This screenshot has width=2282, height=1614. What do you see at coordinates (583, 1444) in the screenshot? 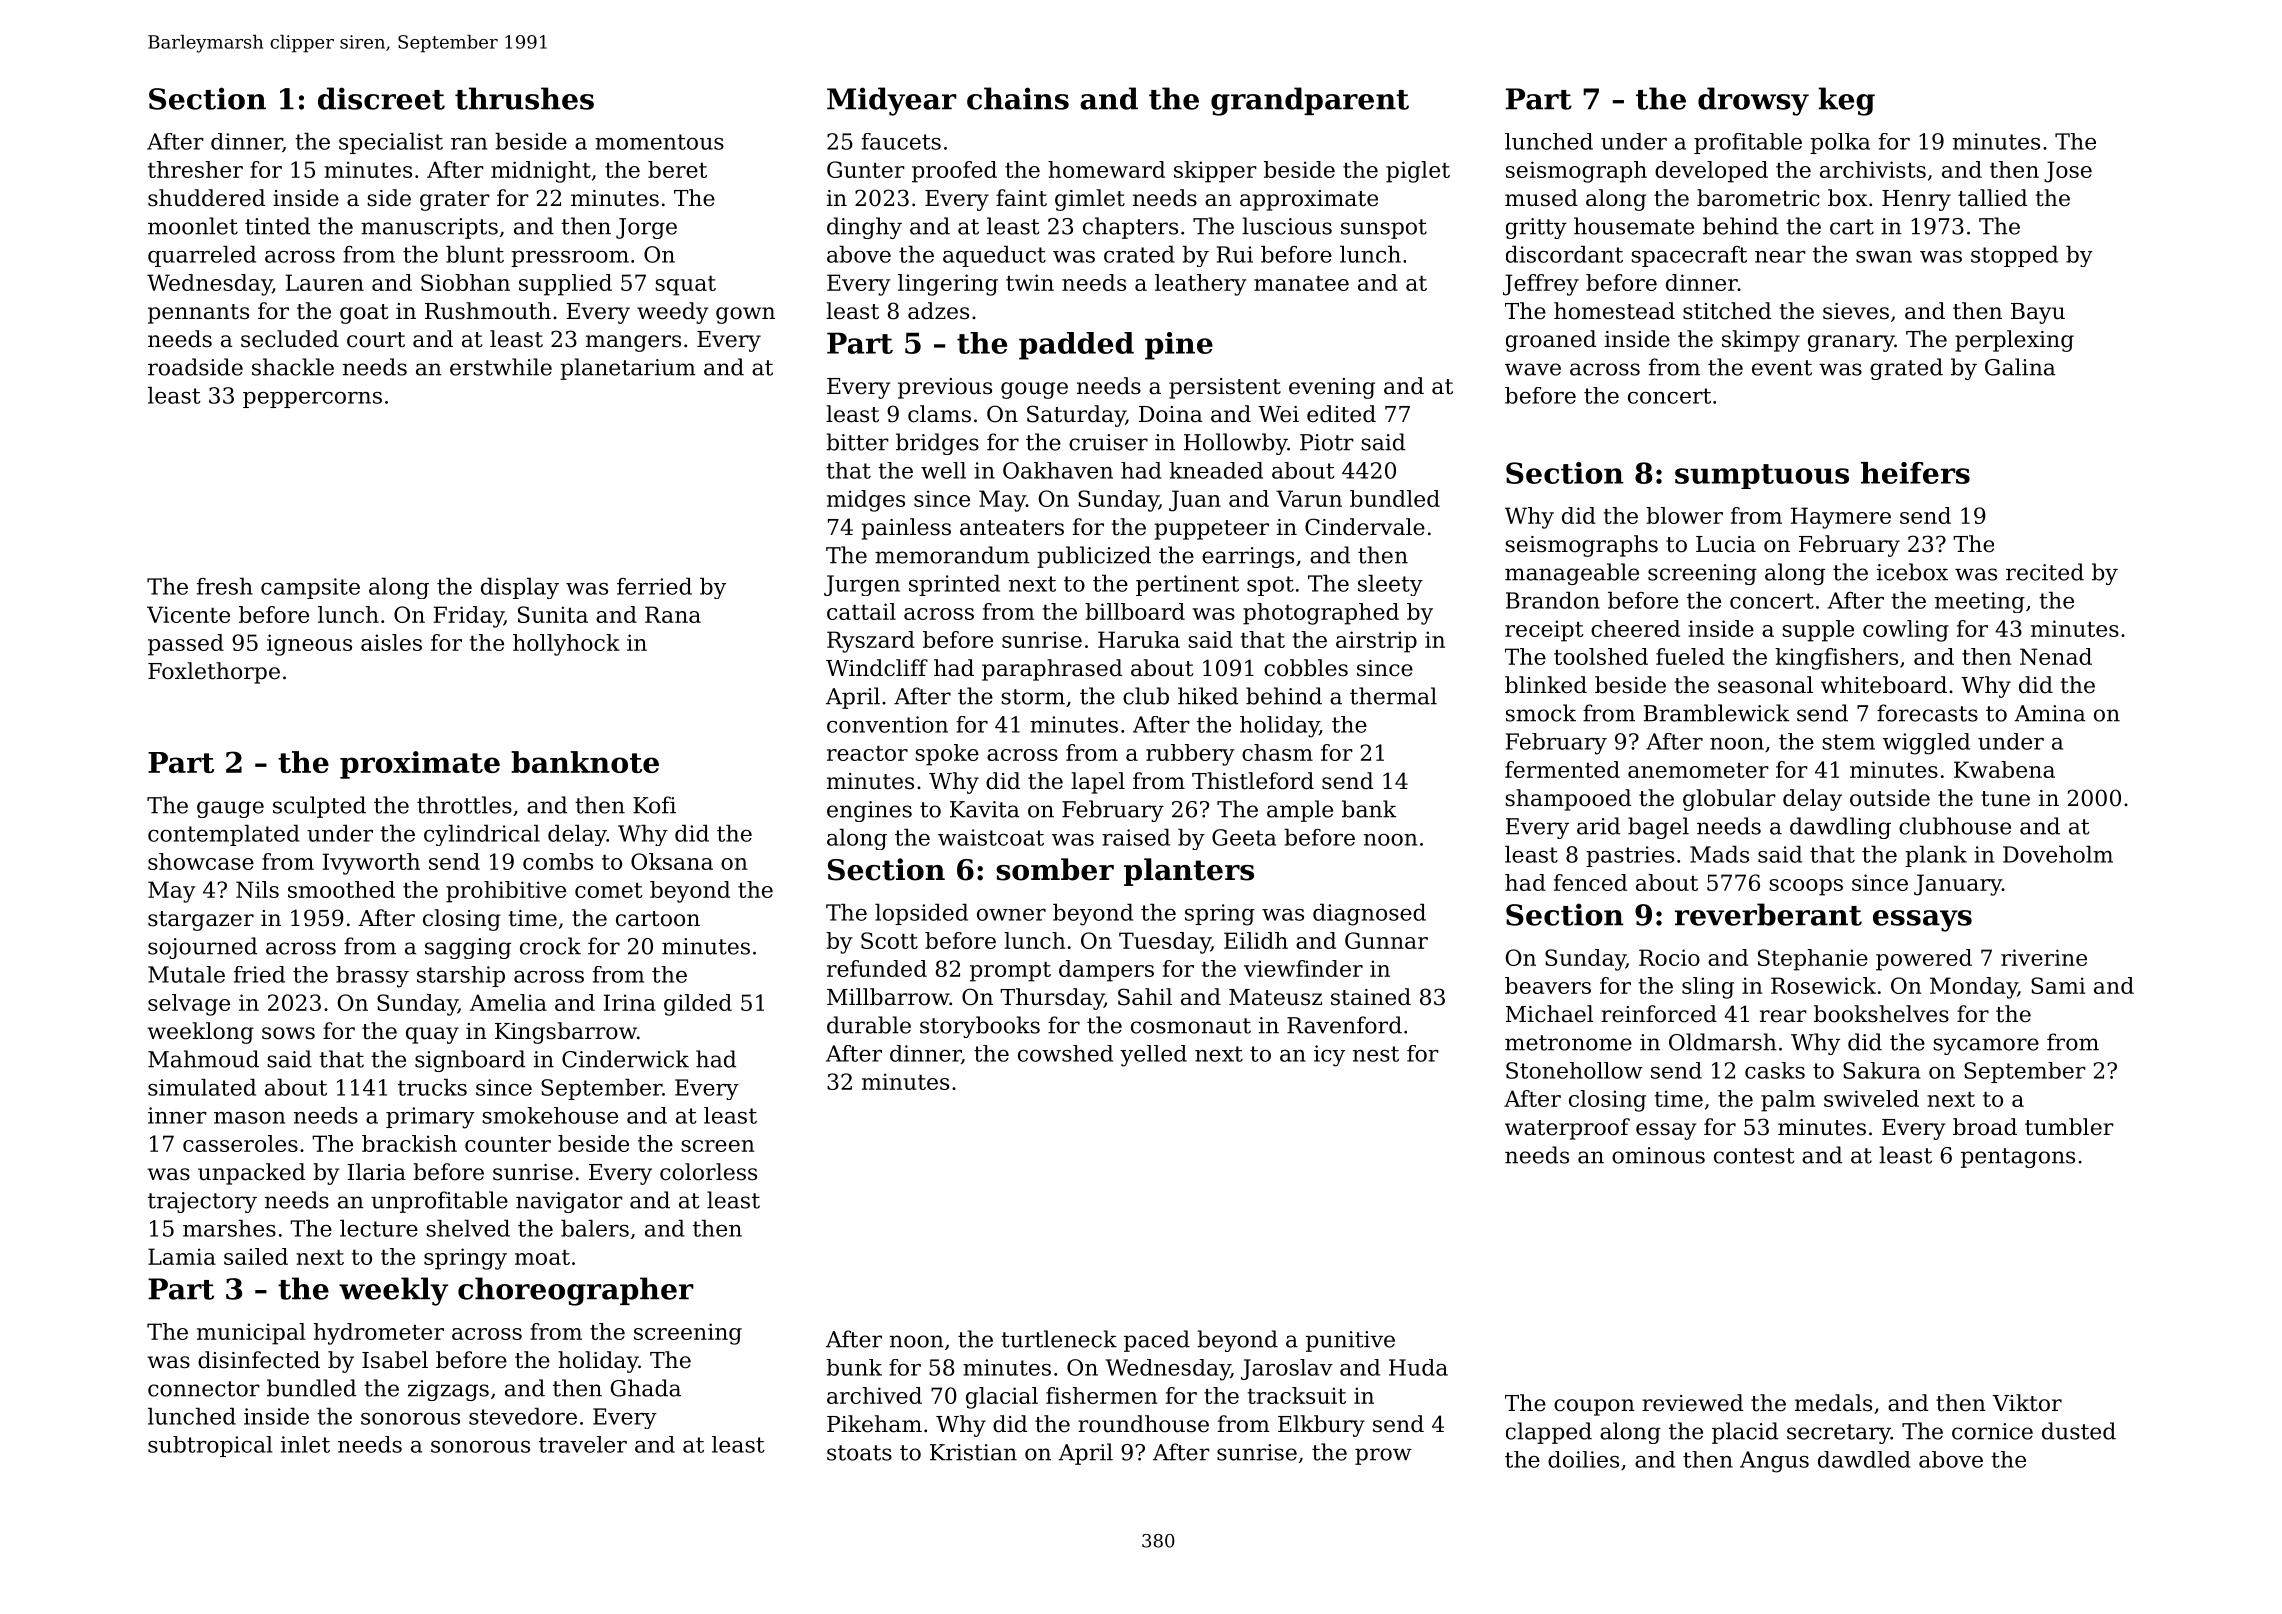
I see `traveler` at bounding box center [583, 1444].
